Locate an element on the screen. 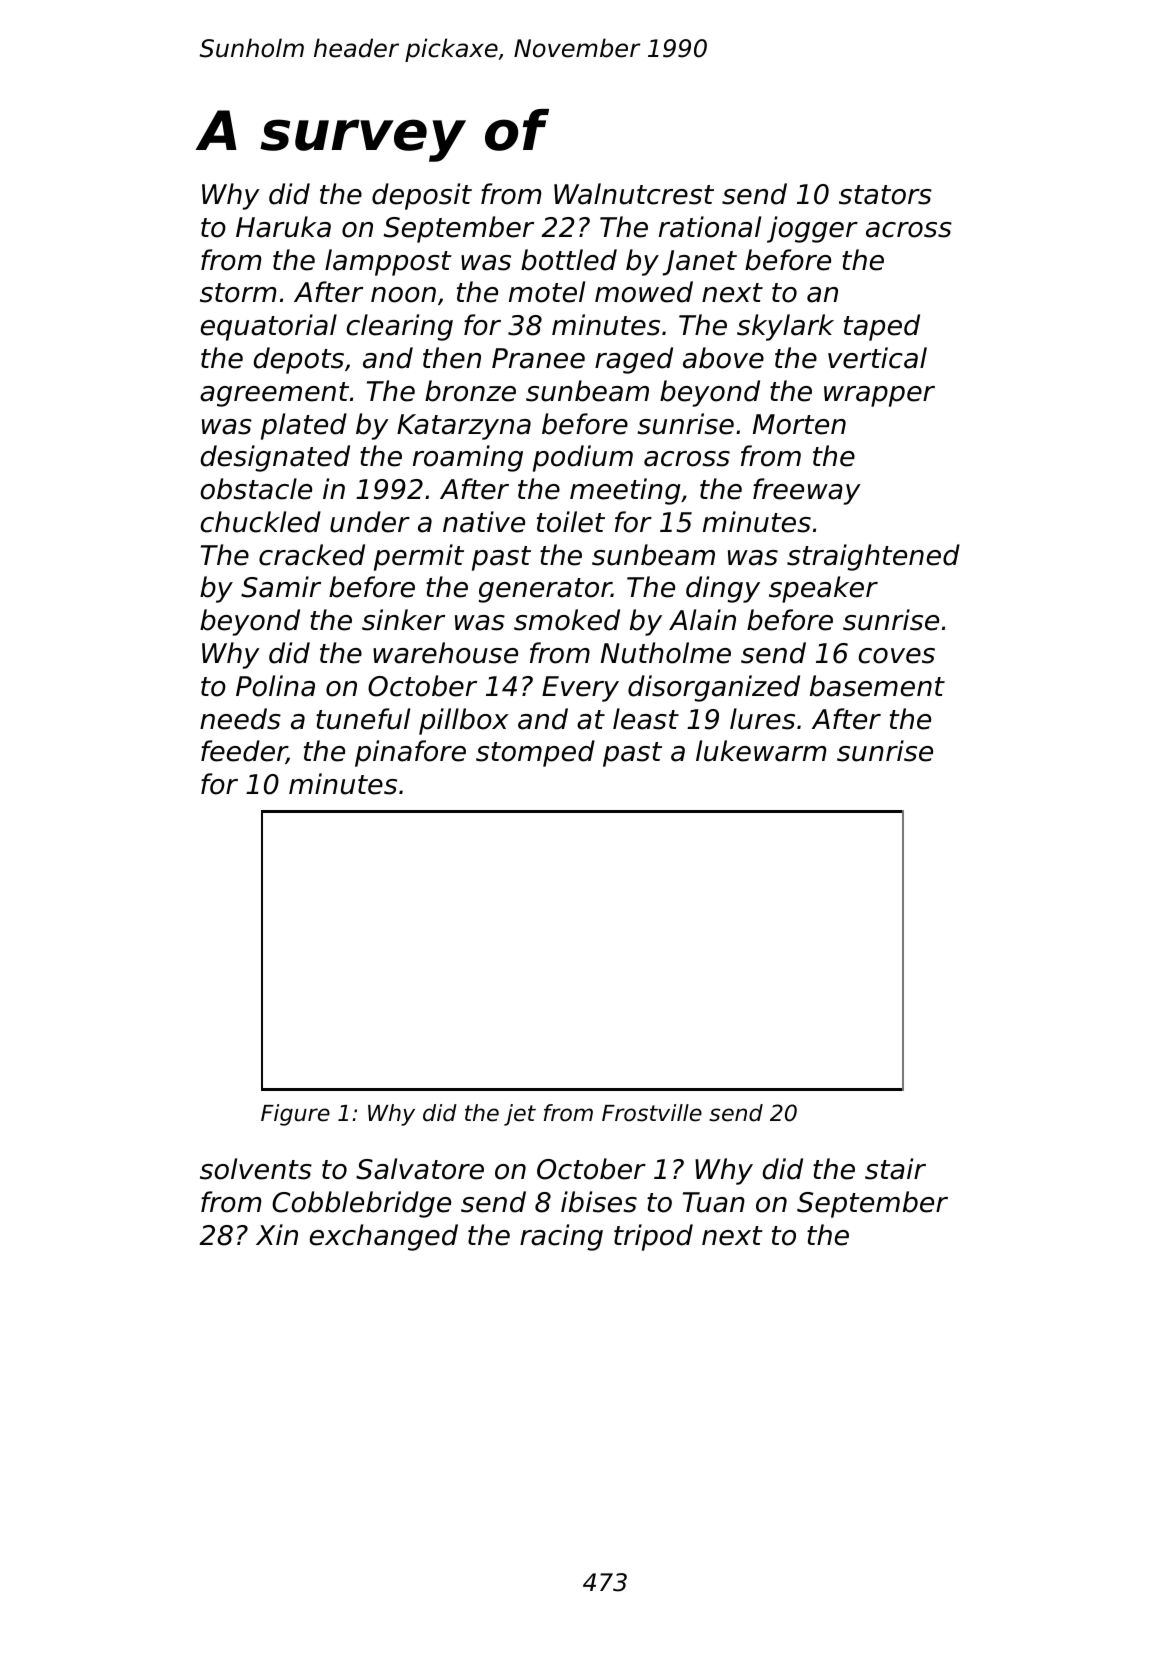 The image size is (1165, 1654). plated is located at coordinates (304, 426).
